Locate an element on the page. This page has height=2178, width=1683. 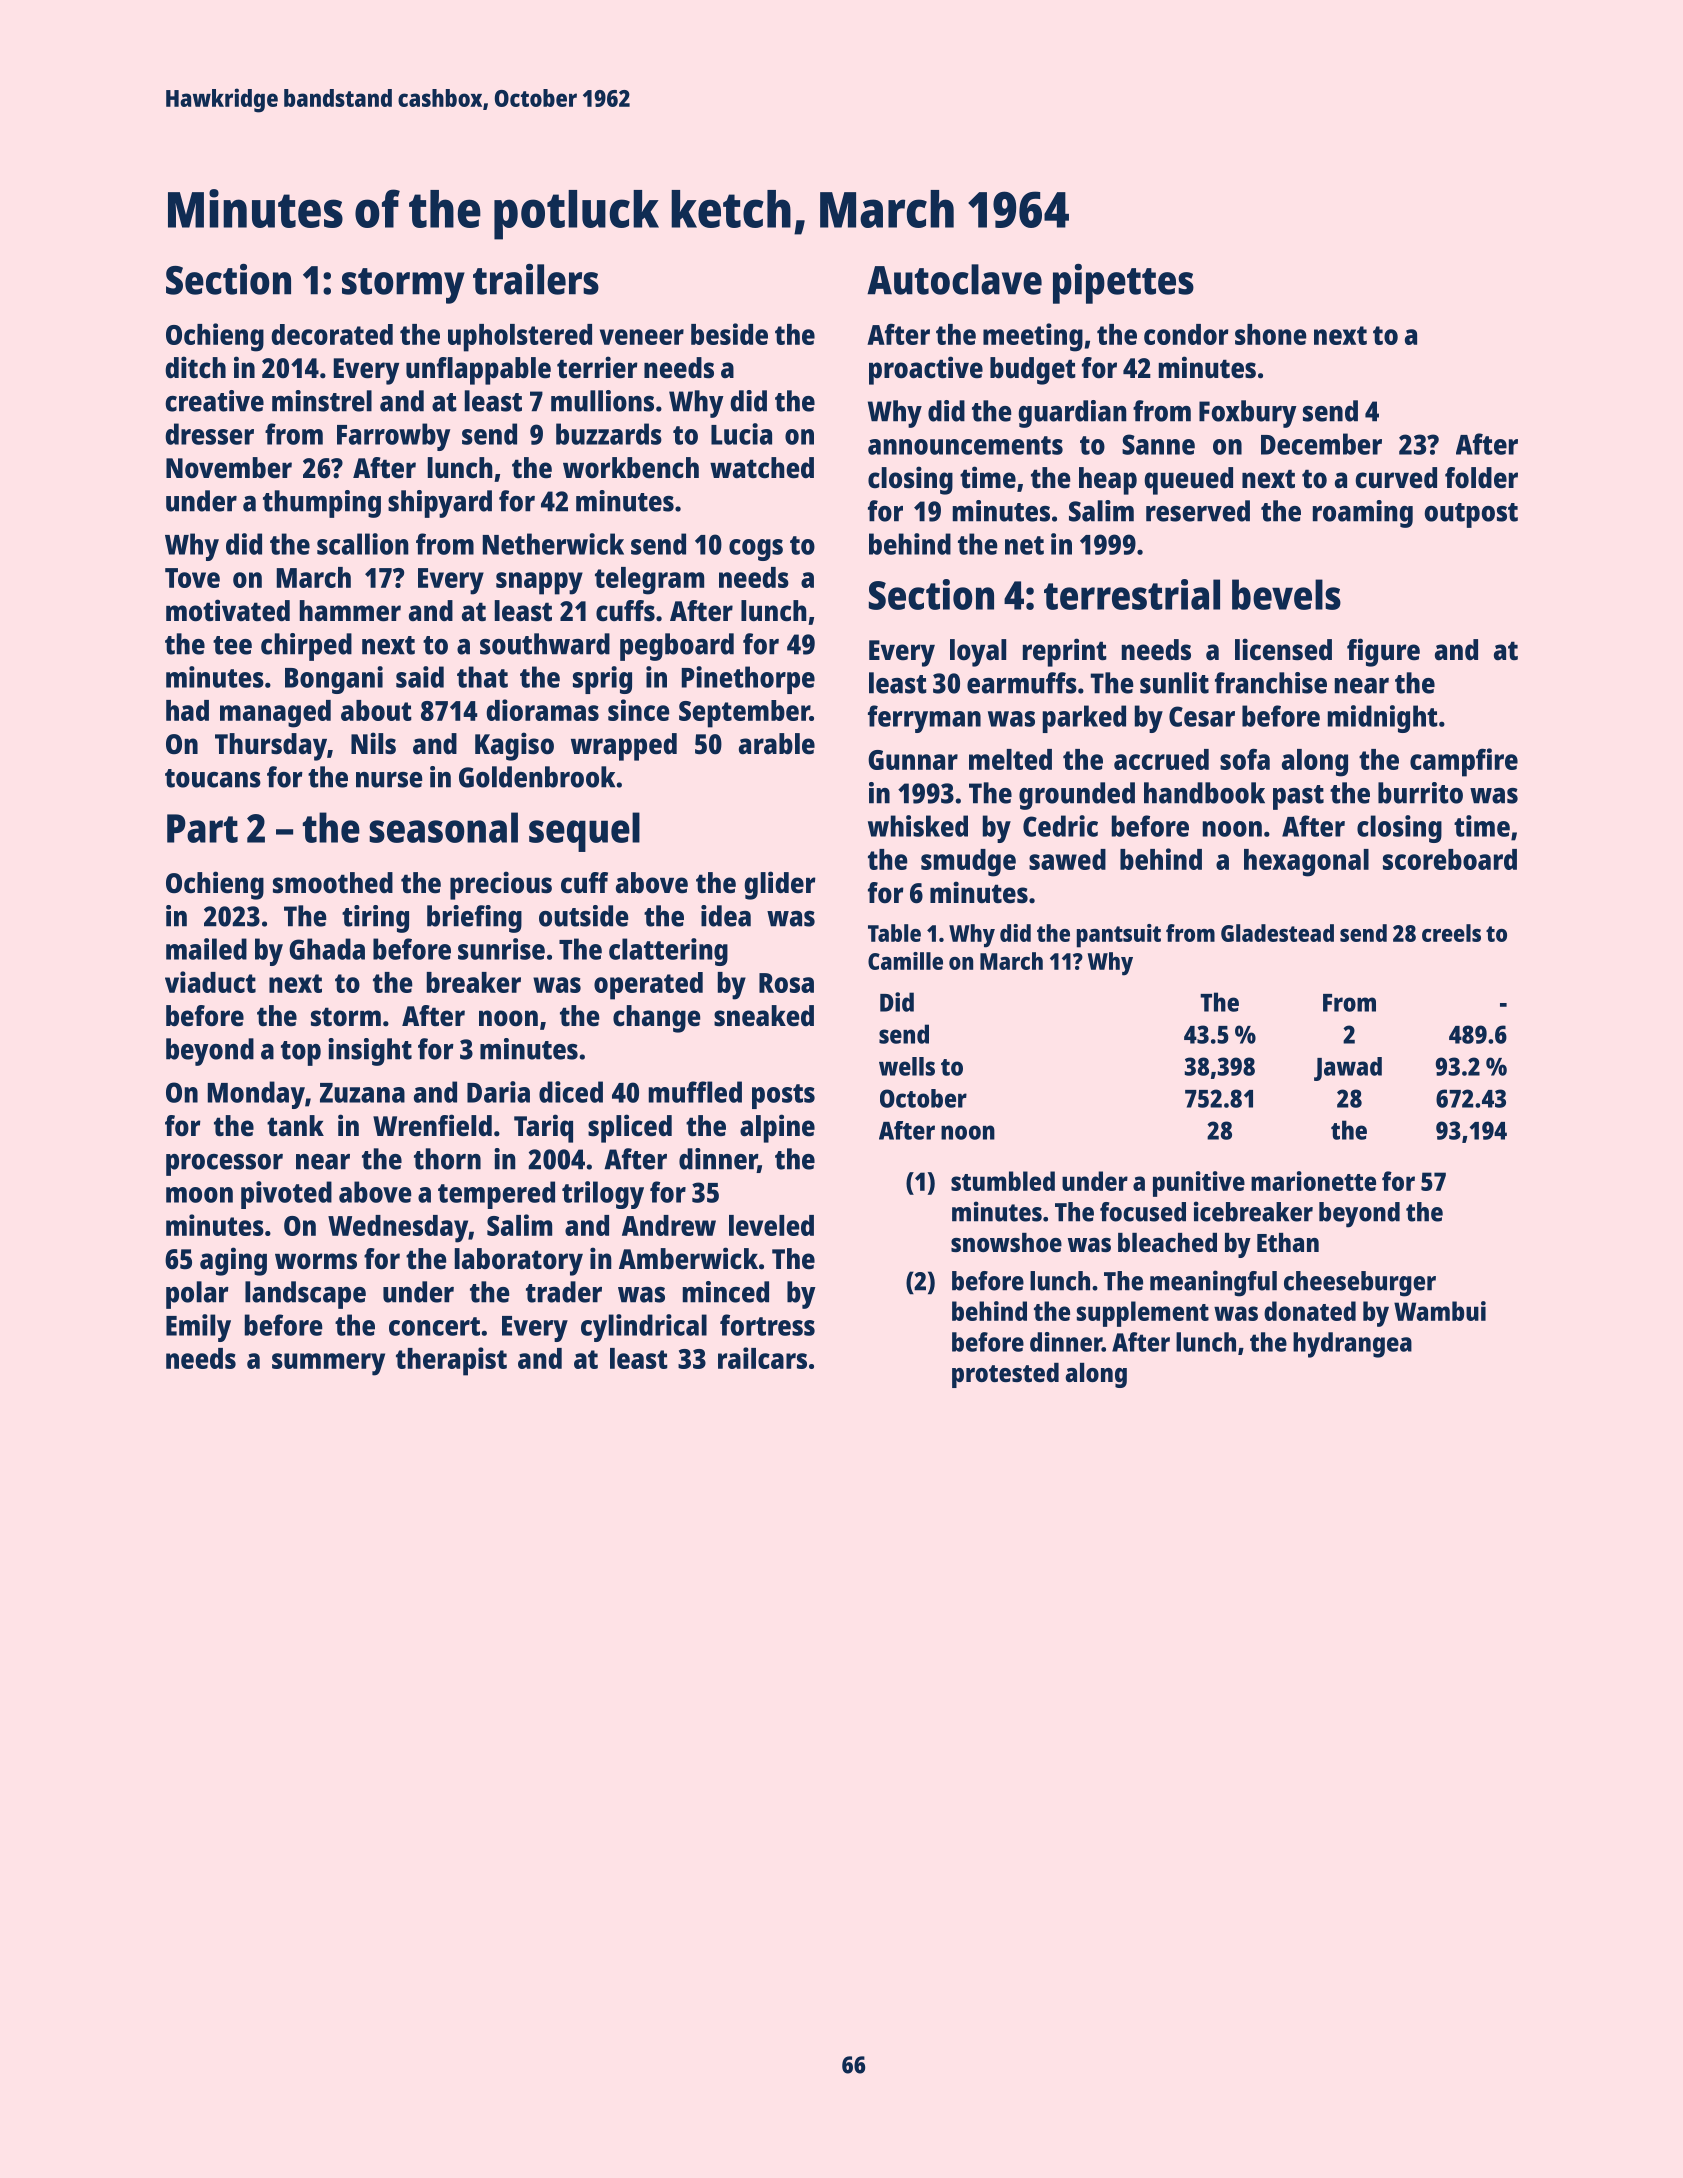
Jawad is located at coordinates (1348, 1069).
